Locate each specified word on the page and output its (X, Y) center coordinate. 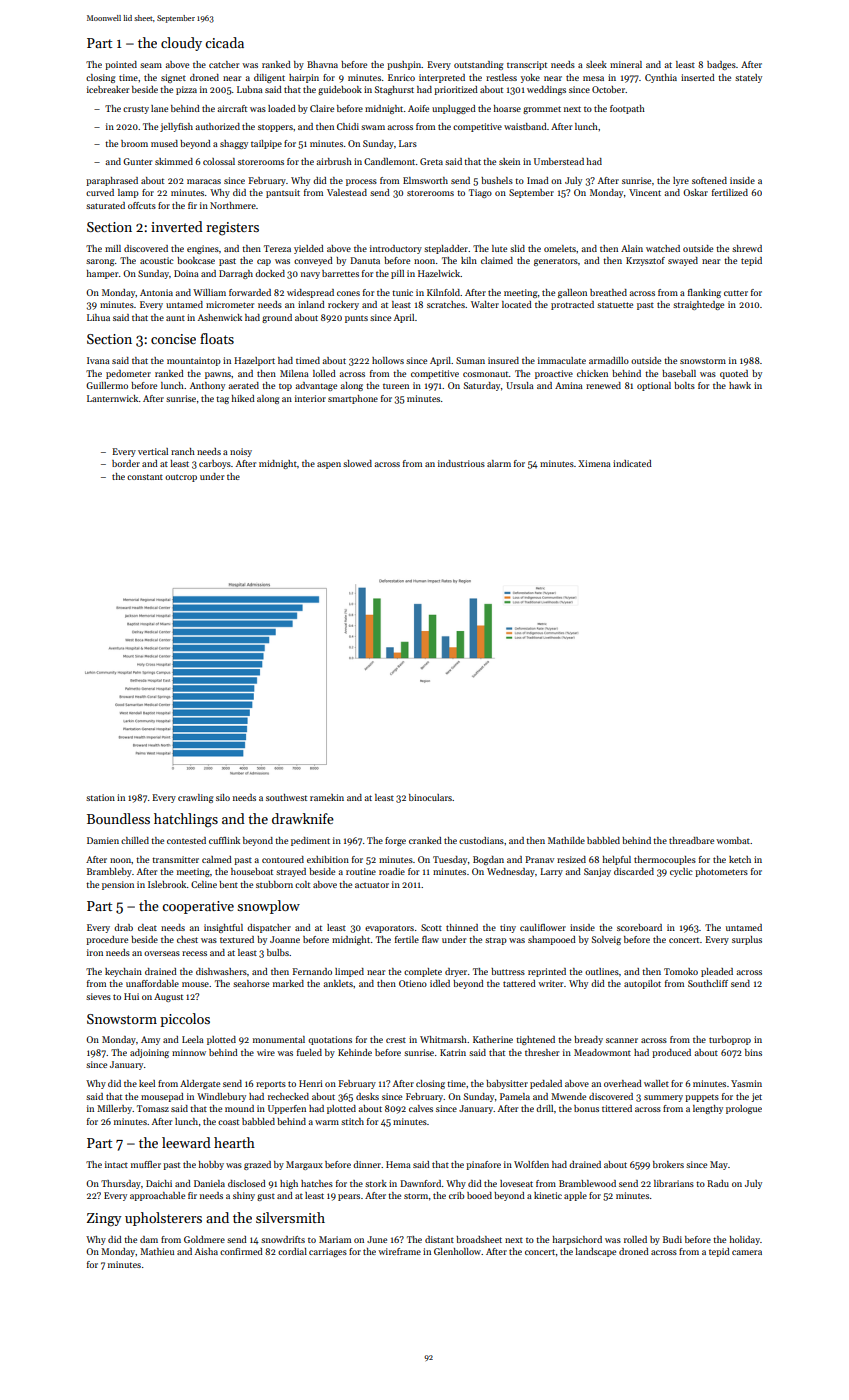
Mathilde (566, 840)
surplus (747, 940)
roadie (392, 871)
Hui (131, 996)
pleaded (717, 972)
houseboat (252, 871)
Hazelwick (439, 273)
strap (496, 941)
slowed (357, 463)
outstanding (478, 65)
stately (748, 78)
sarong (100, 262)
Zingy (104, 1220)
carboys (215, 464)
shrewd (747, 248)
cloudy (181, 44)
